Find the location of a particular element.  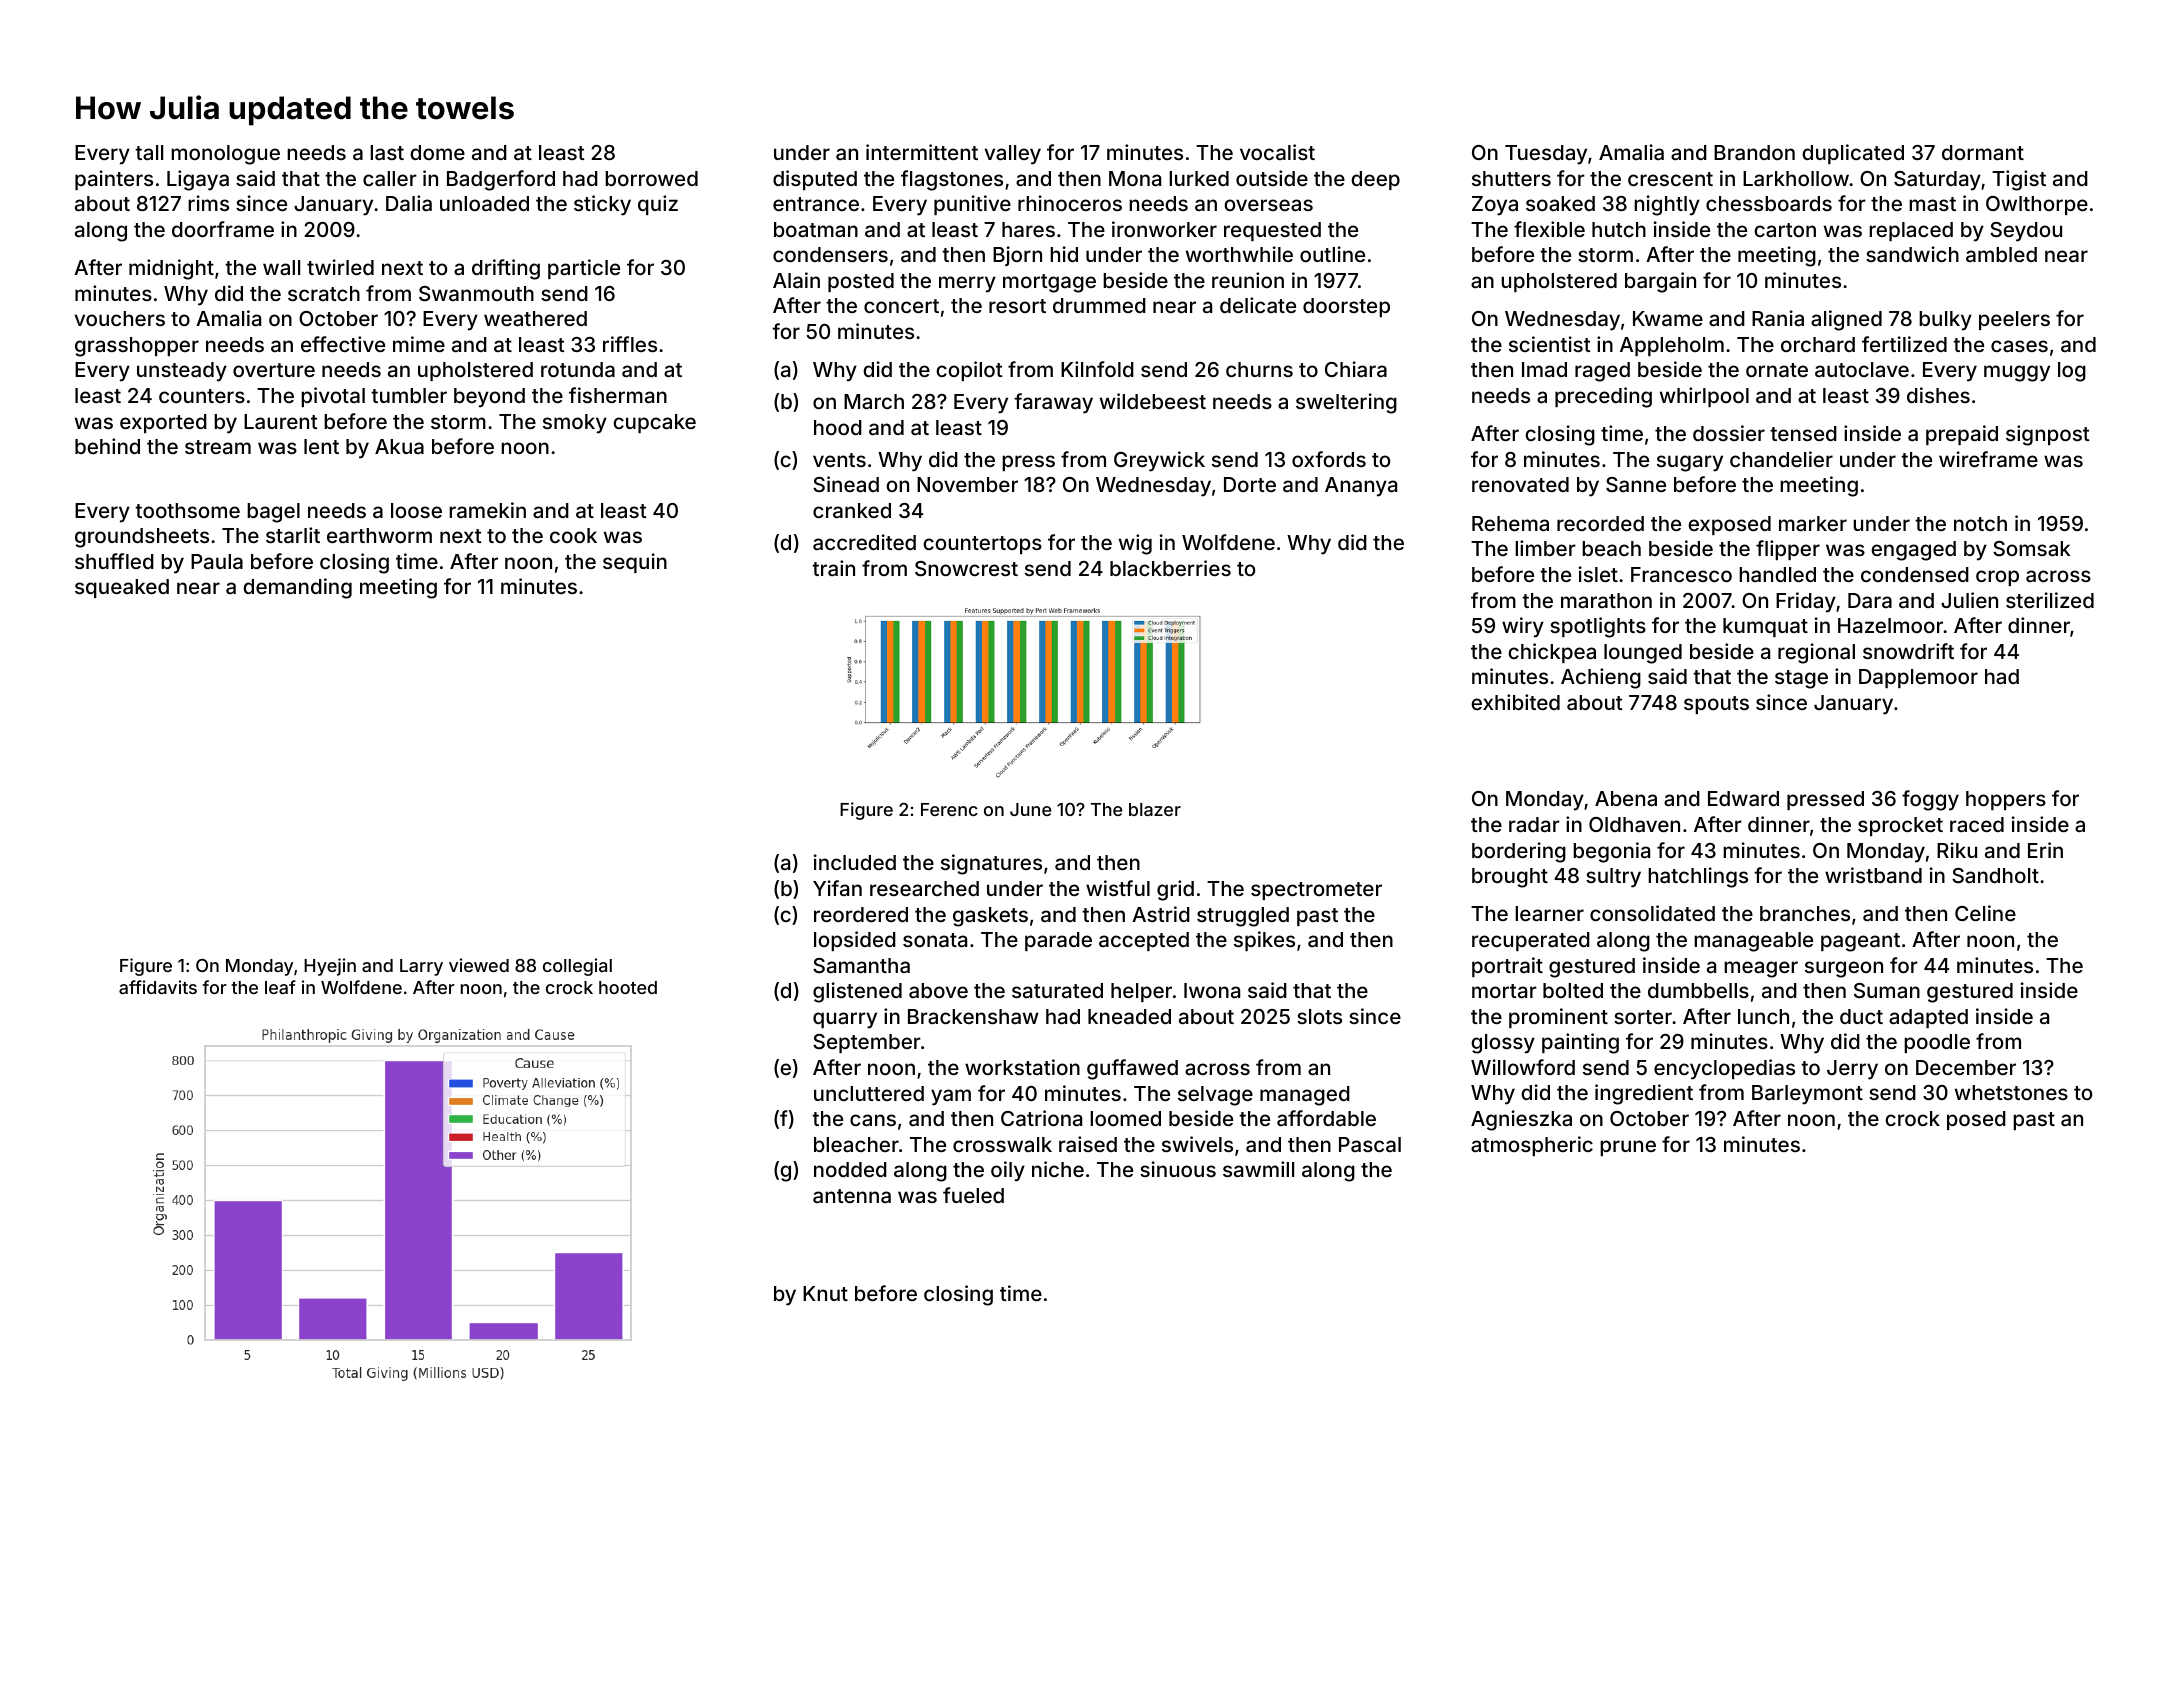

managed is located at coordinates (1305, 1096).
